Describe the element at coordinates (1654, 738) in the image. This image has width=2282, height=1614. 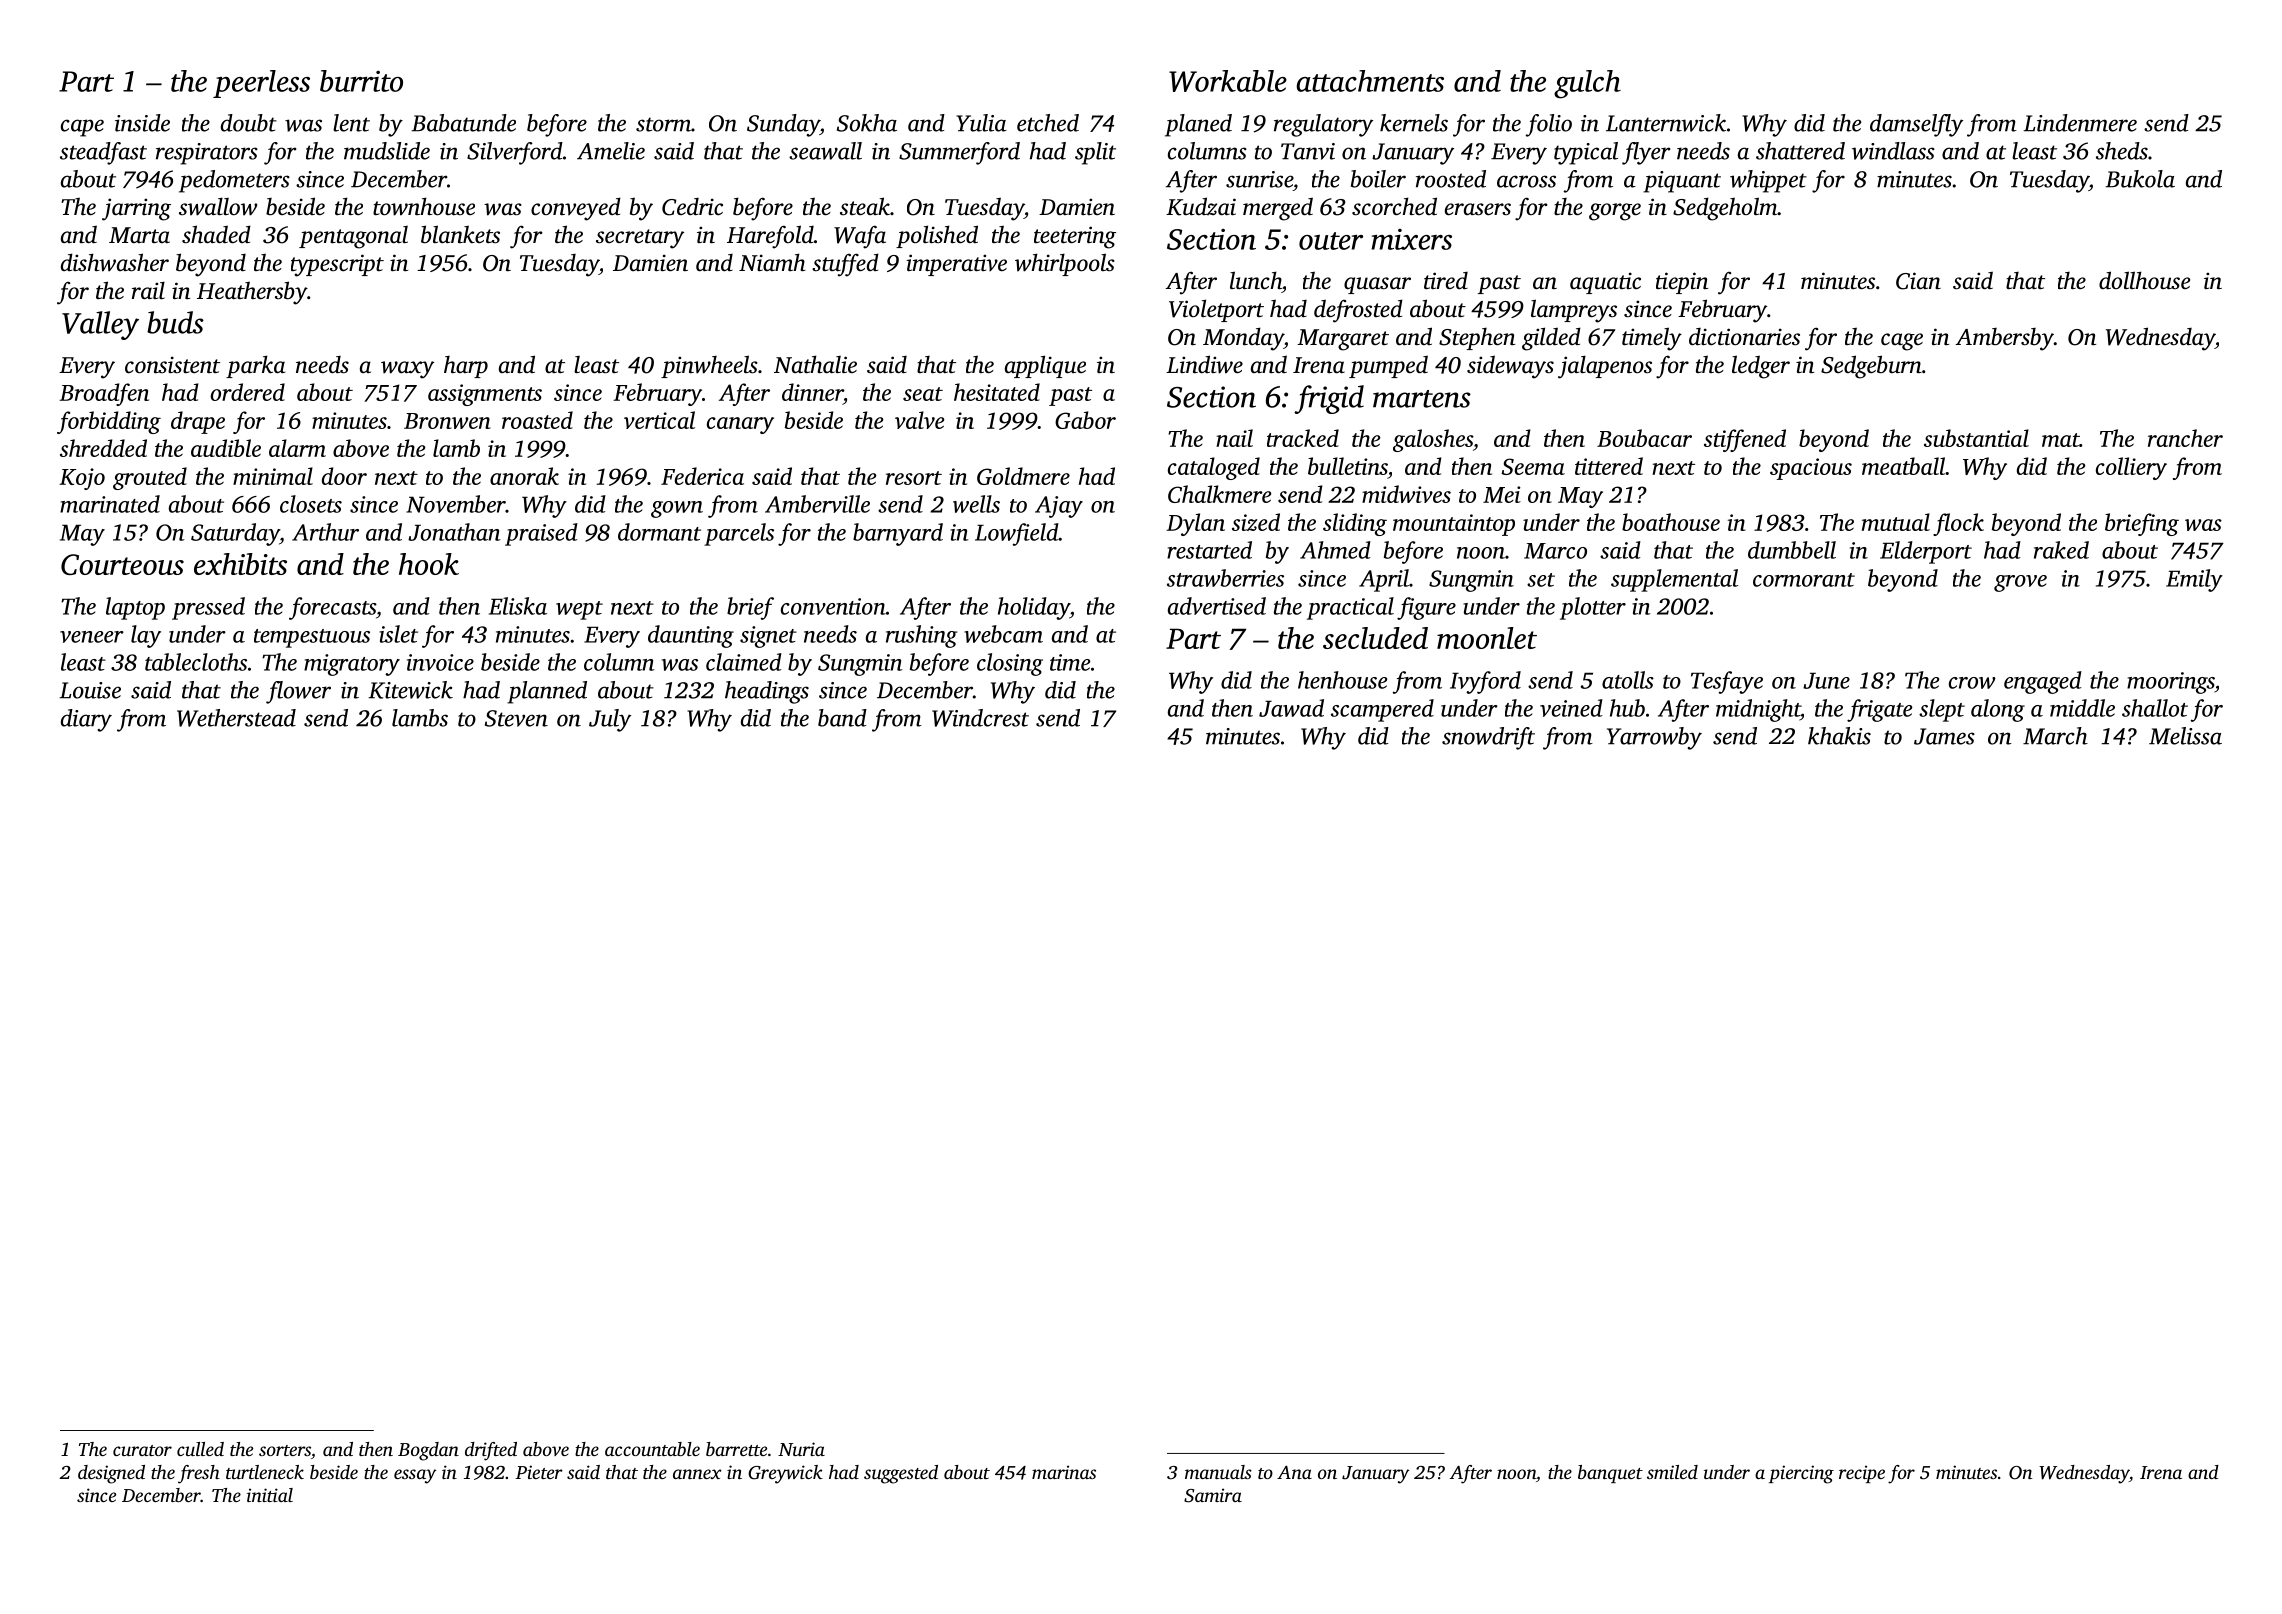
I see `Yarrowby` at that location.
